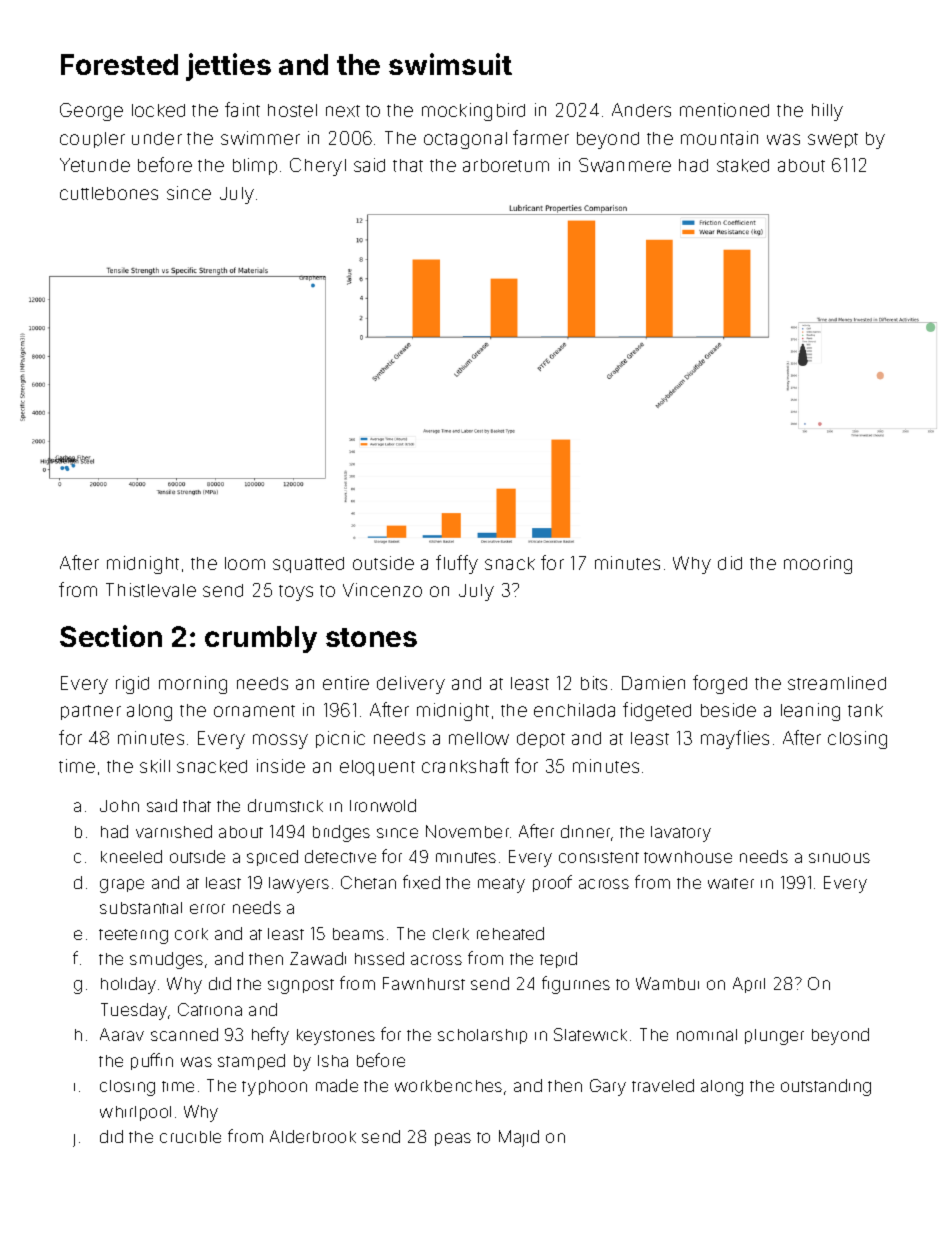 The image size is (952, 1233). I want to click on arboretum, so click(506, 165).
